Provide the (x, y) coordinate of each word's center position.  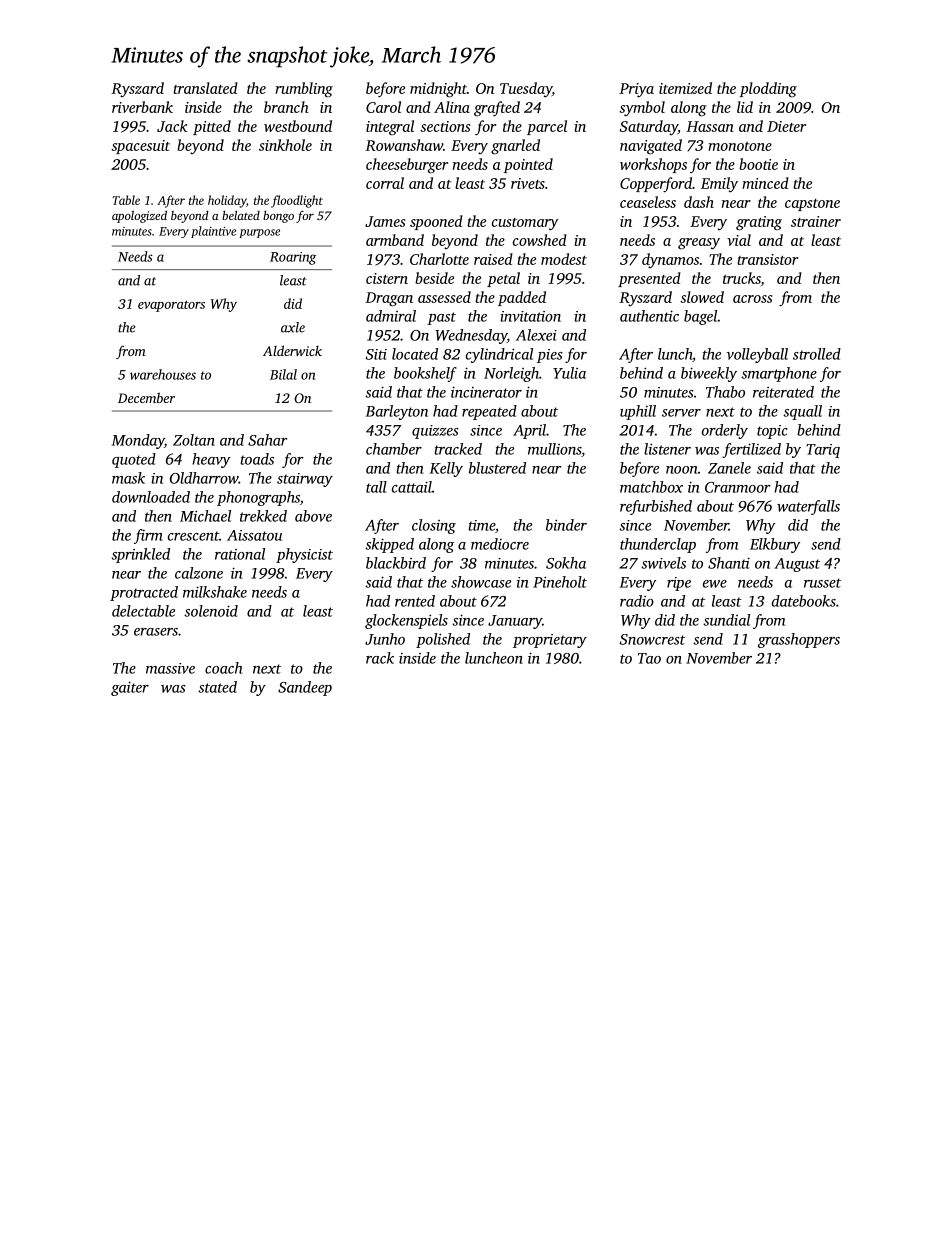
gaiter (130, 688)
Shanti (729, 563)
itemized (685, 88)
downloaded (151, 497)
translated (205, 88)
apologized (139, 216)
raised (493, 259)
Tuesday (526, 90)
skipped (389, 545)
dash (699, 202)
